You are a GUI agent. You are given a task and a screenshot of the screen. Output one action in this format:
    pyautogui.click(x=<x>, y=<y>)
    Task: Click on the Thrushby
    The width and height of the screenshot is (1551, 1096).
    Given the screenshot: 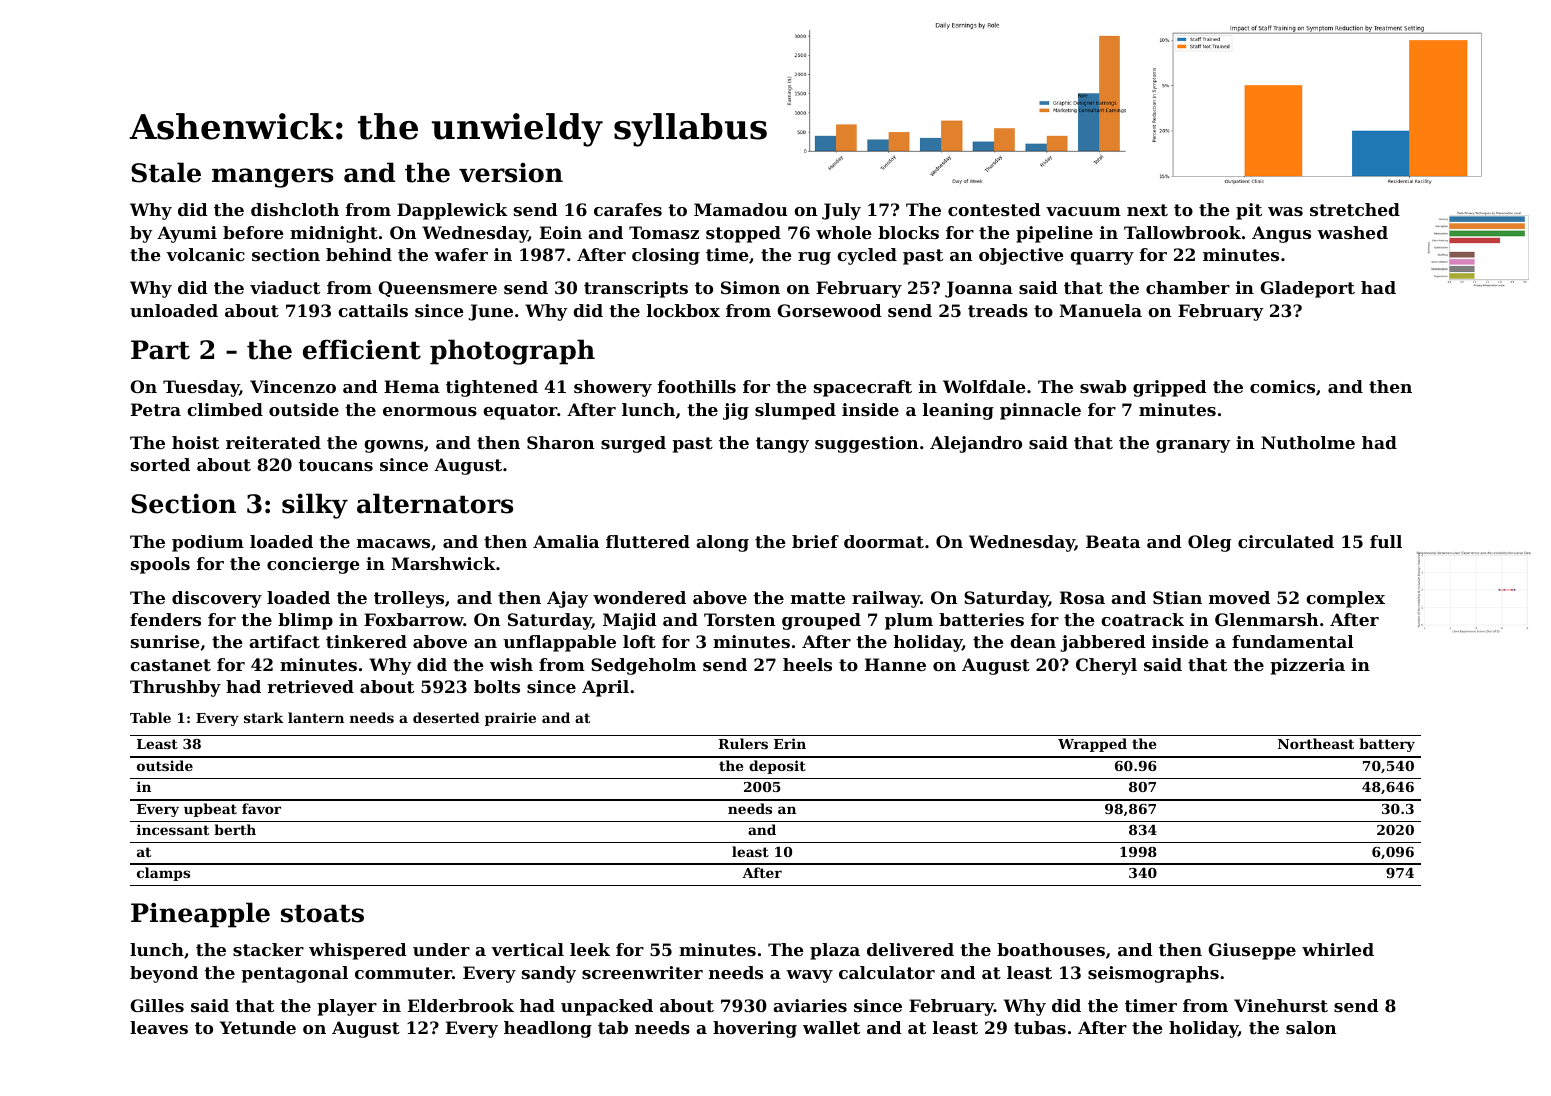 What is the action you would take?
    pyautogui.click(x=175, y=688)
